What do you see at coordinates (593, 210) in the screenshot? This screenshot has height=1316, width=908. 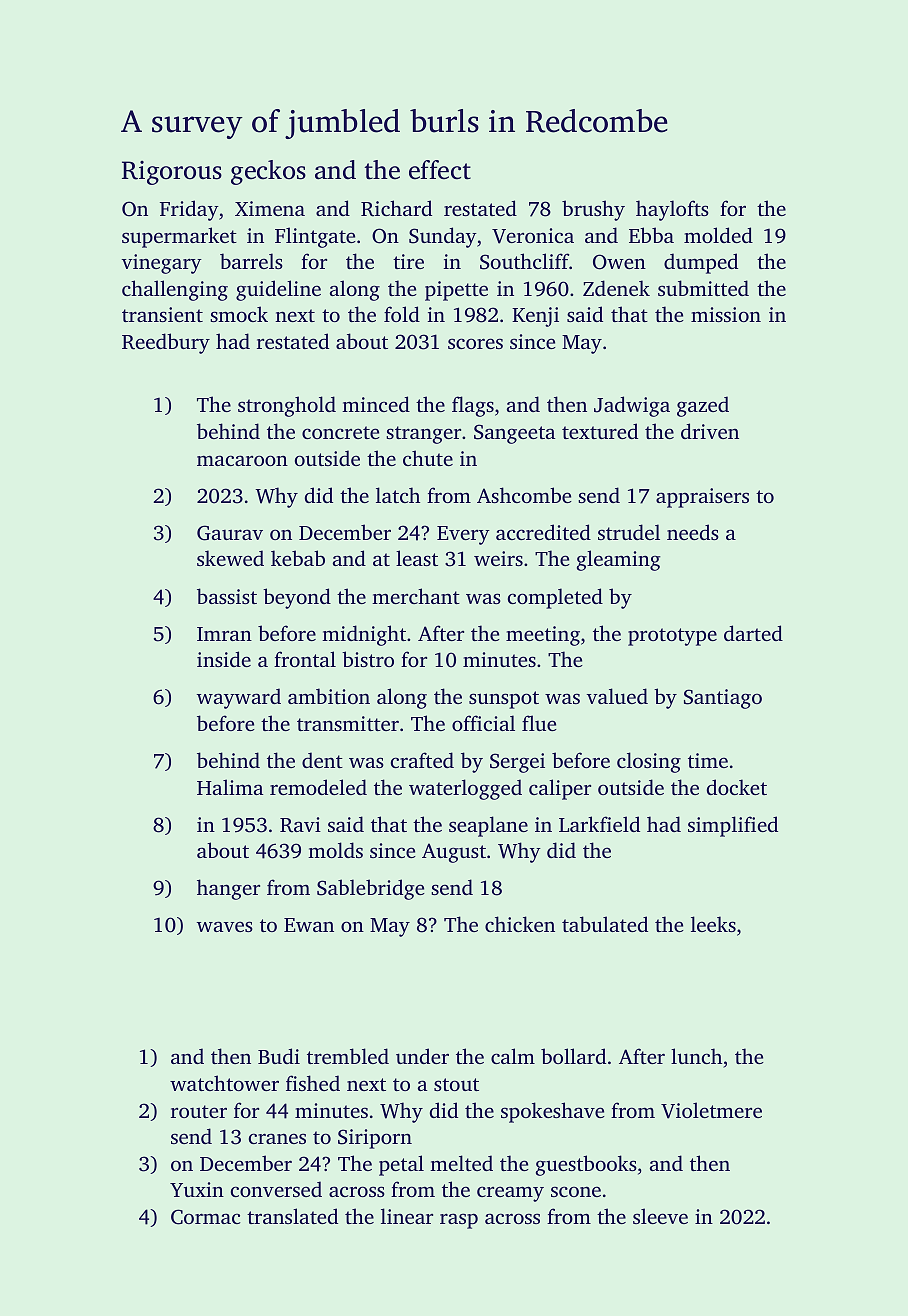 I see `brushy` at bounding box center [593, 210].
